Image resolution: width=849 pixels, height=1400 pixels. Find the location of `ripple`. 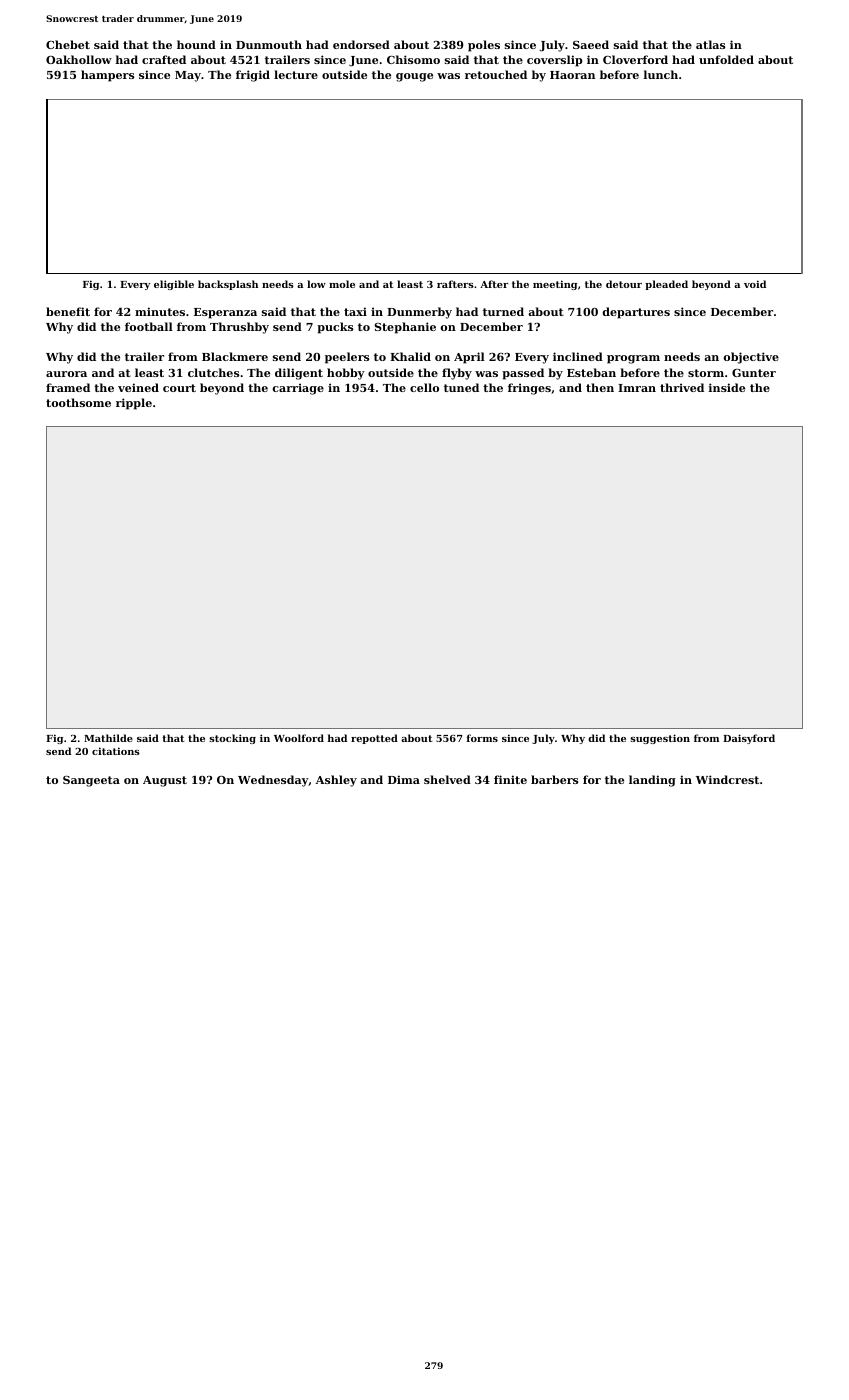

ripple is located at coordinates (134, 404).
